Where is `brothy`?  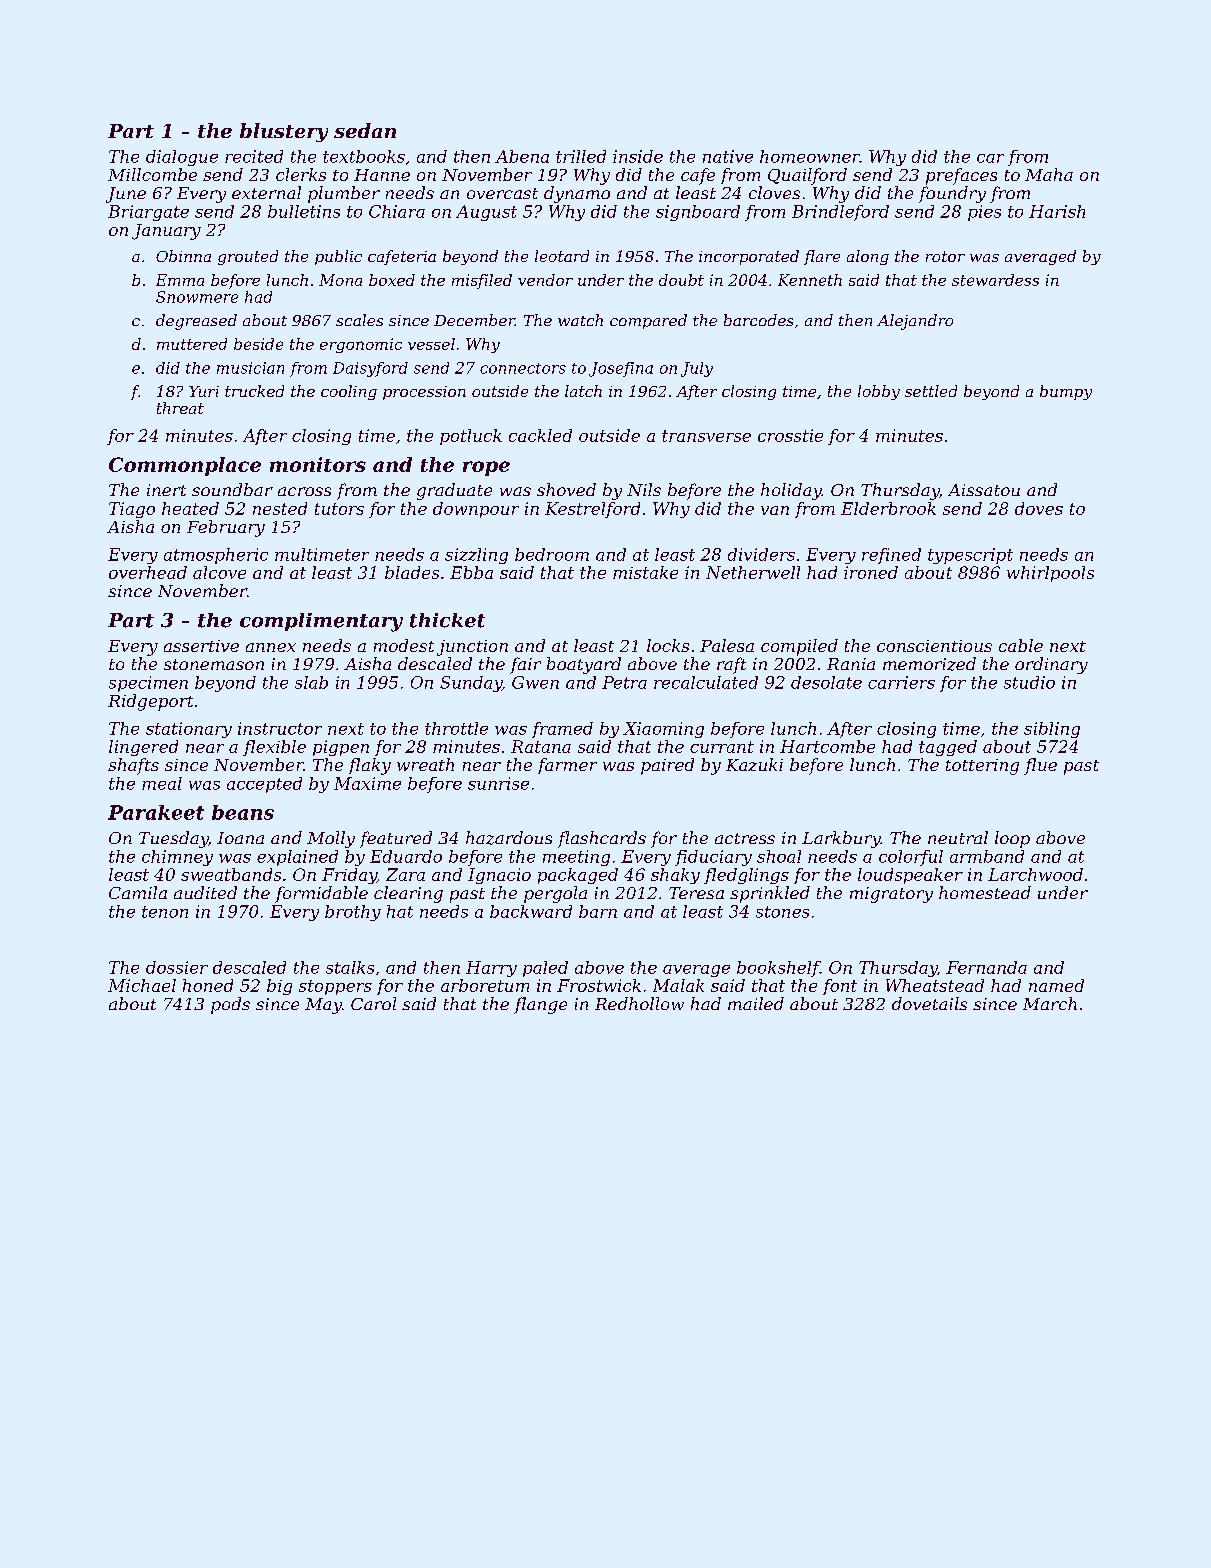 brothy is located at coordinates (353, 913).
